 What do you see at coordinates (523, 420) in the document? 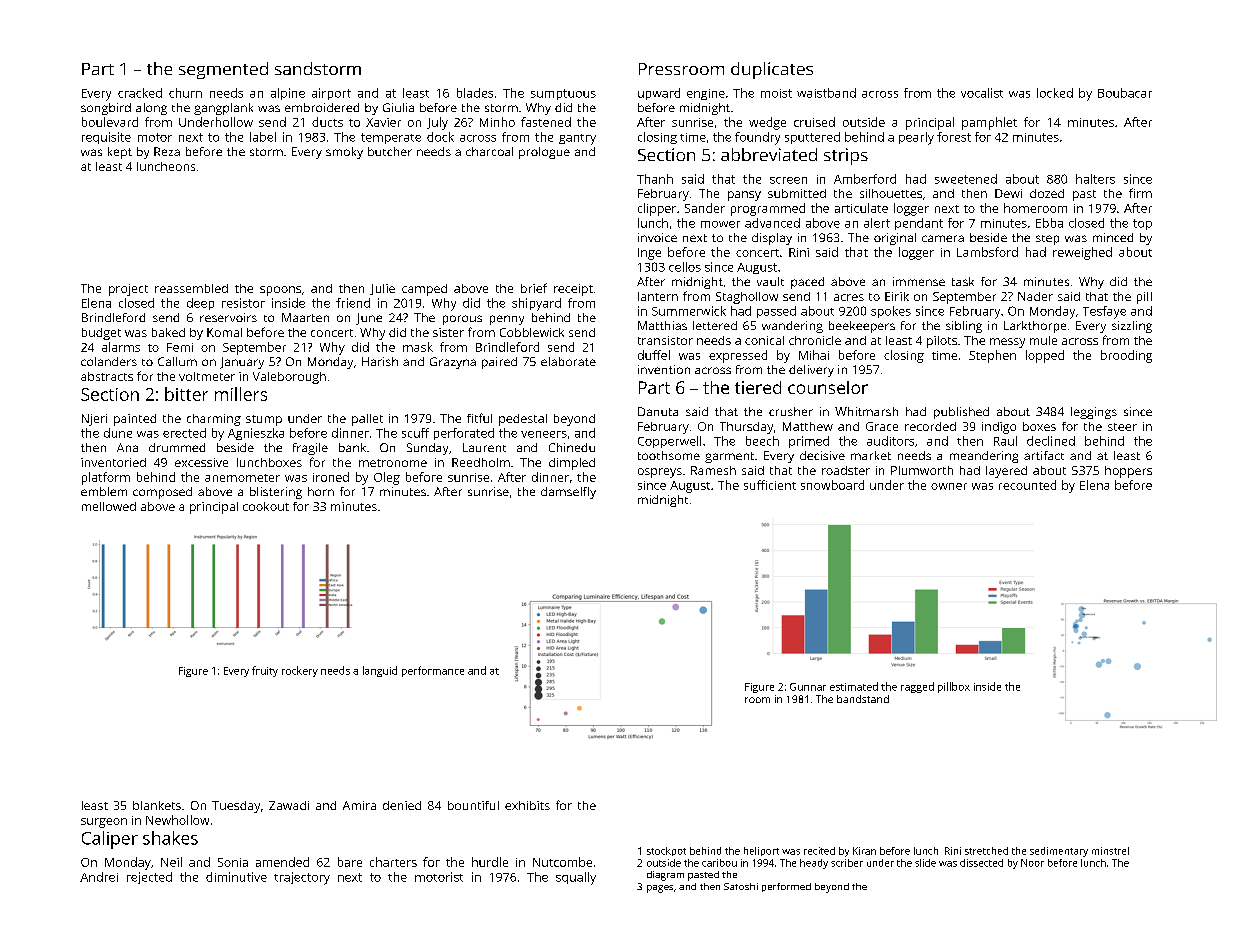
I see `pedestal` at bounding box center [523, 420].
